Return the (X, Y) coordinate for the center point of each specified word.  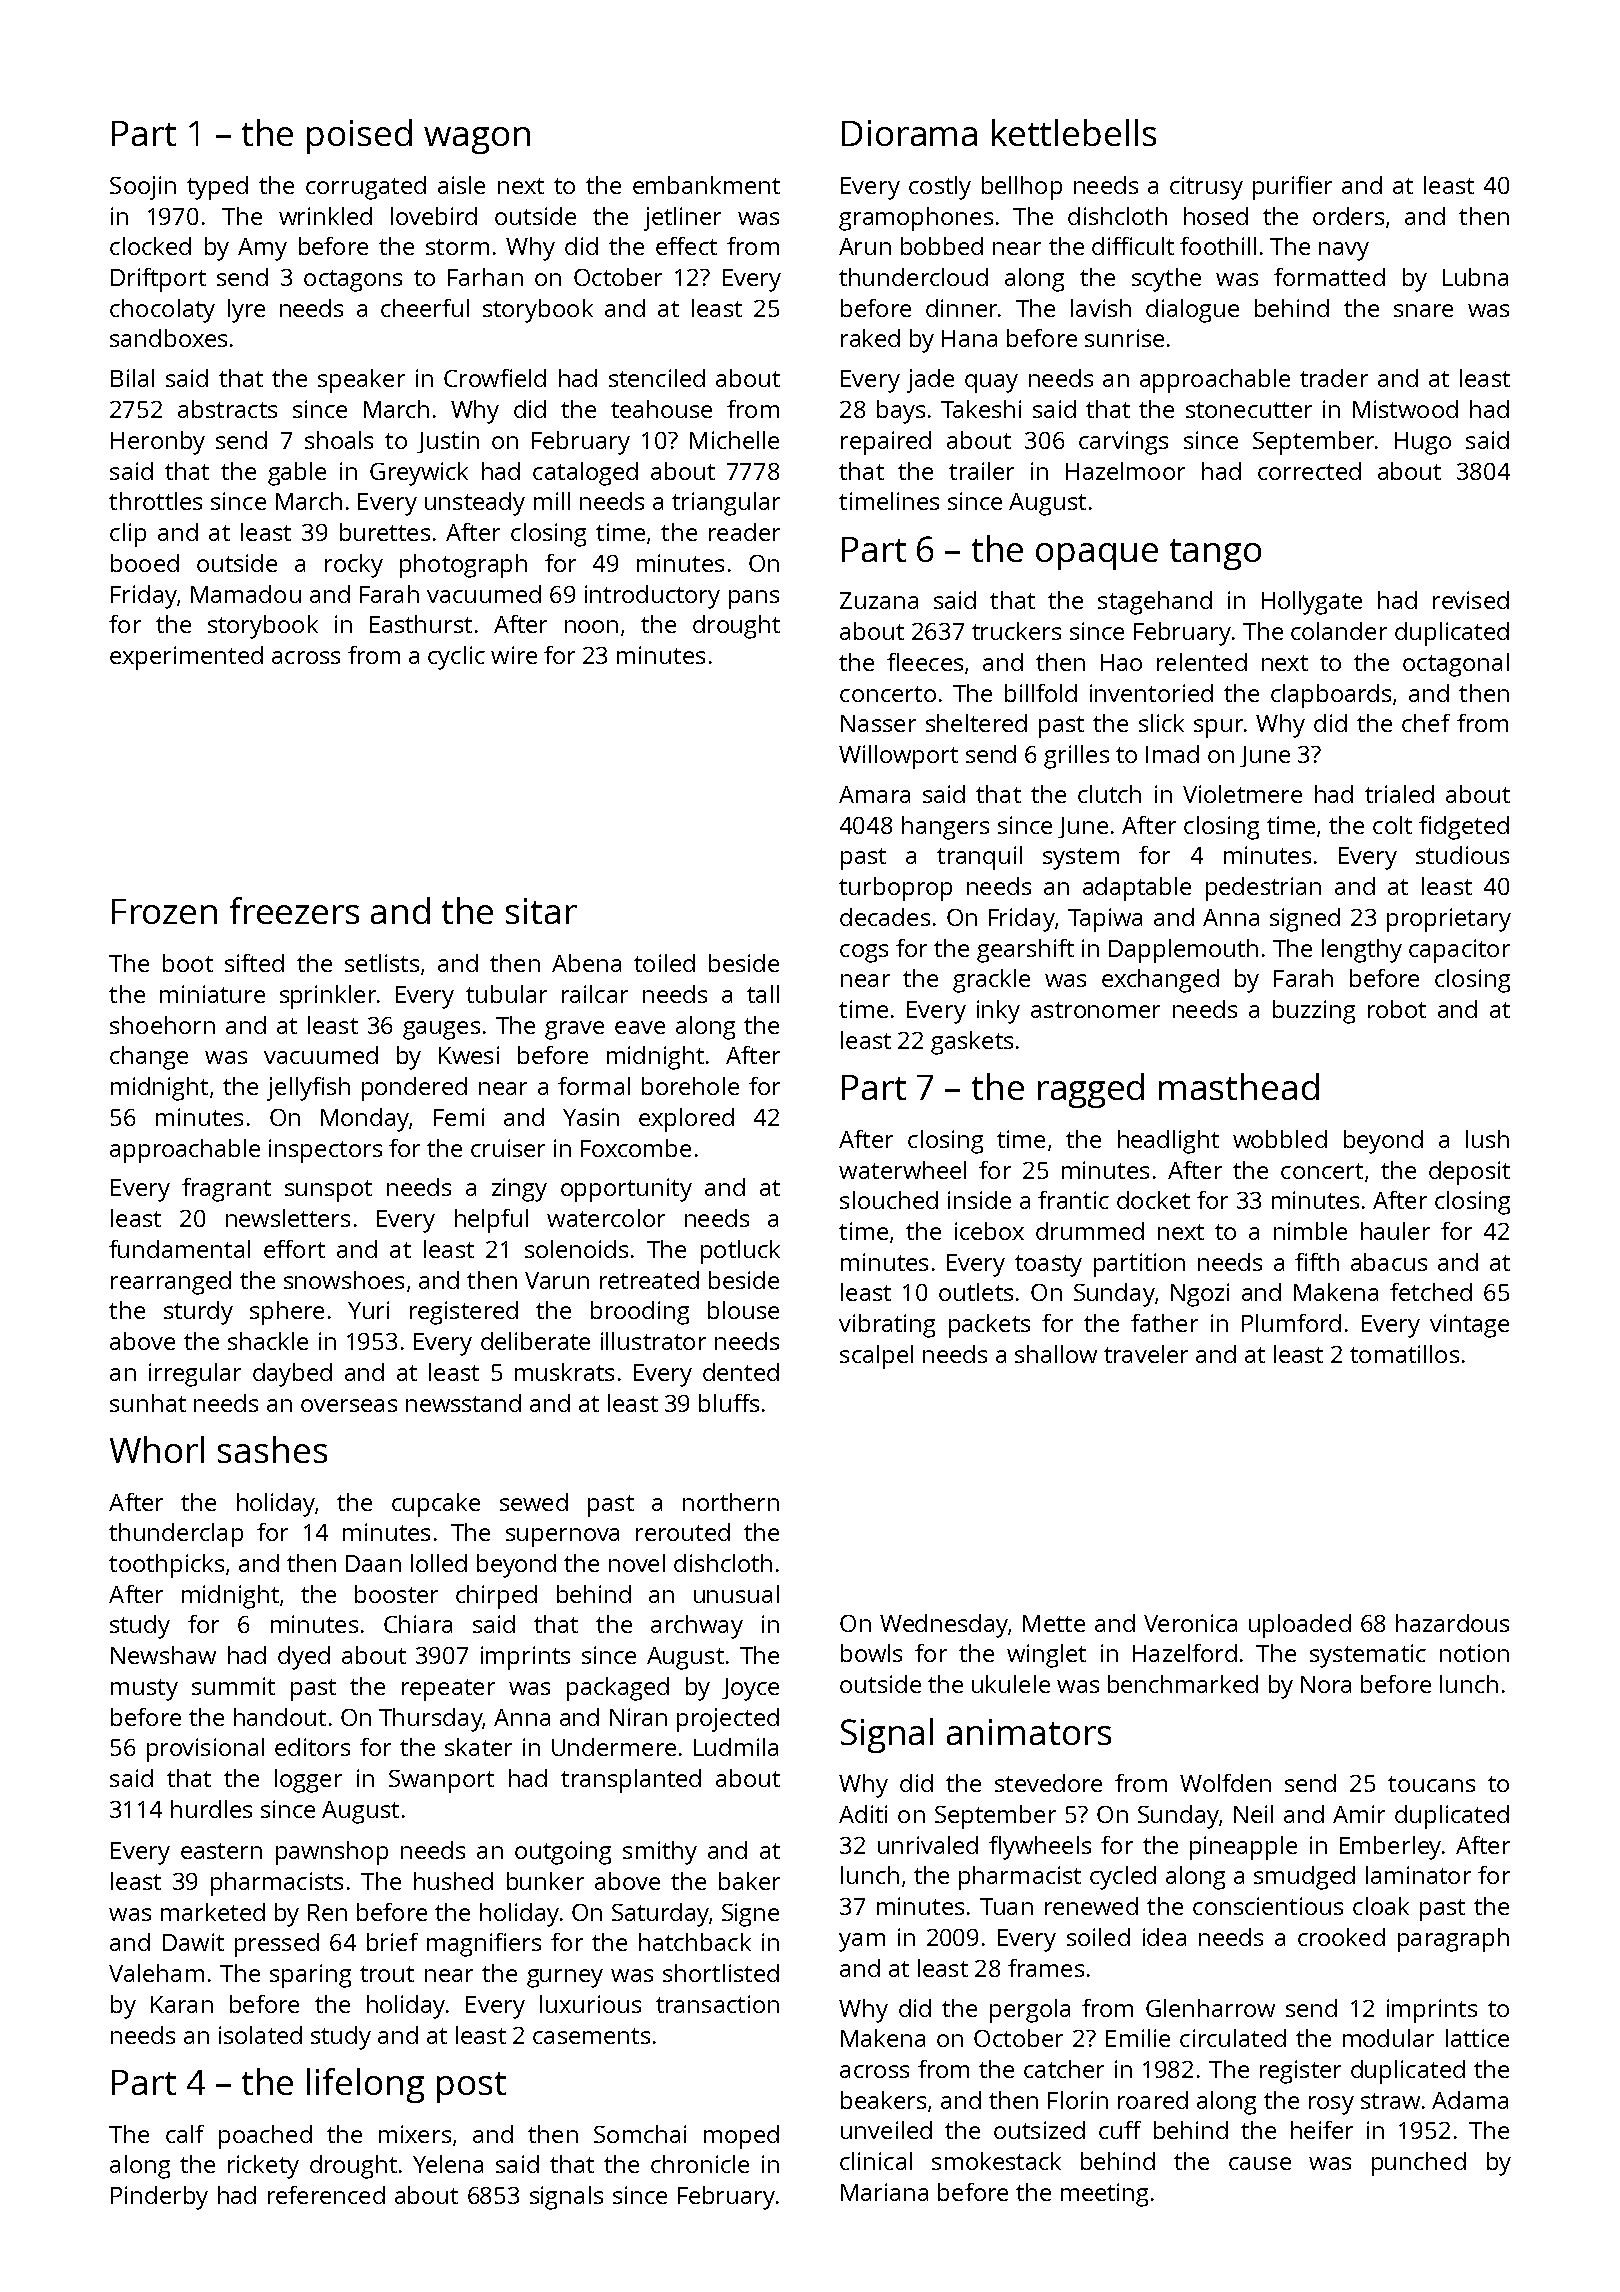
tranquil (979, 858)
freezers (294, 910)
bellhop (1022, 188)
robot (1397, 1009)
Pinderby (159, 2198)
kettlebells (1074, 132)
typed (217, 188)
